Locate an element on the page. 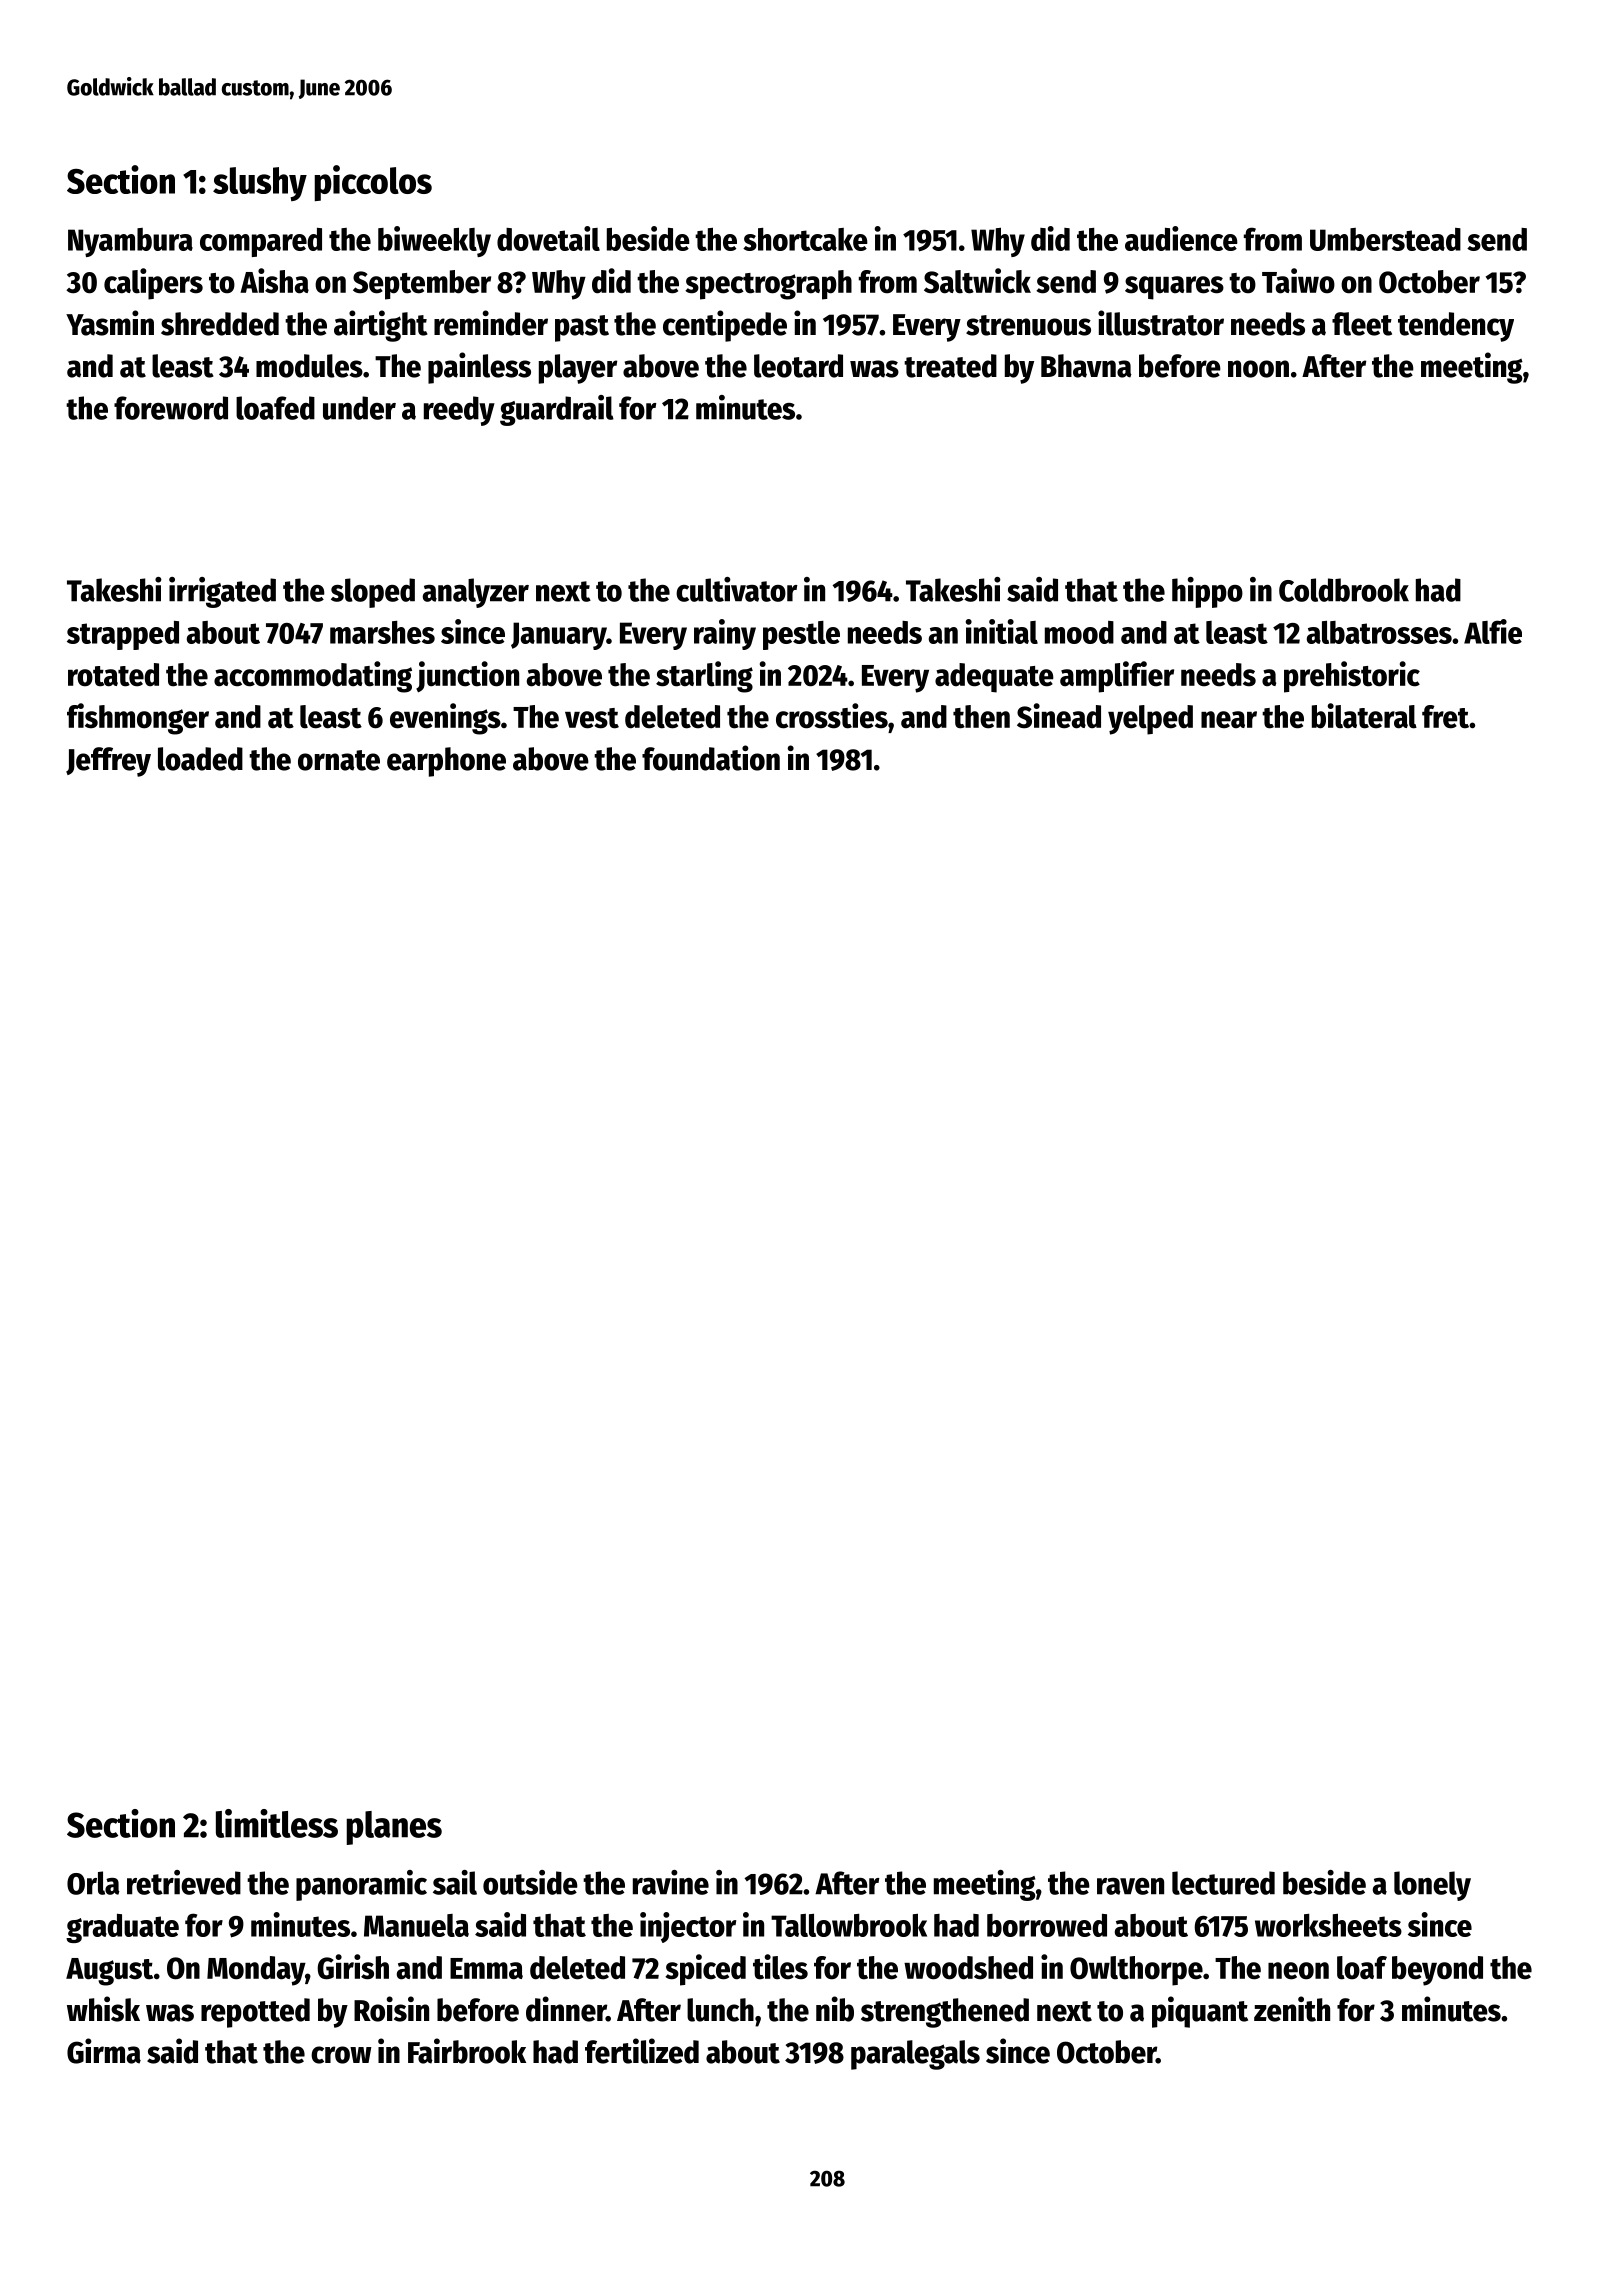 The width and height of the image is (1620, 2292). analyzer is located at coordinates (476, 593).
